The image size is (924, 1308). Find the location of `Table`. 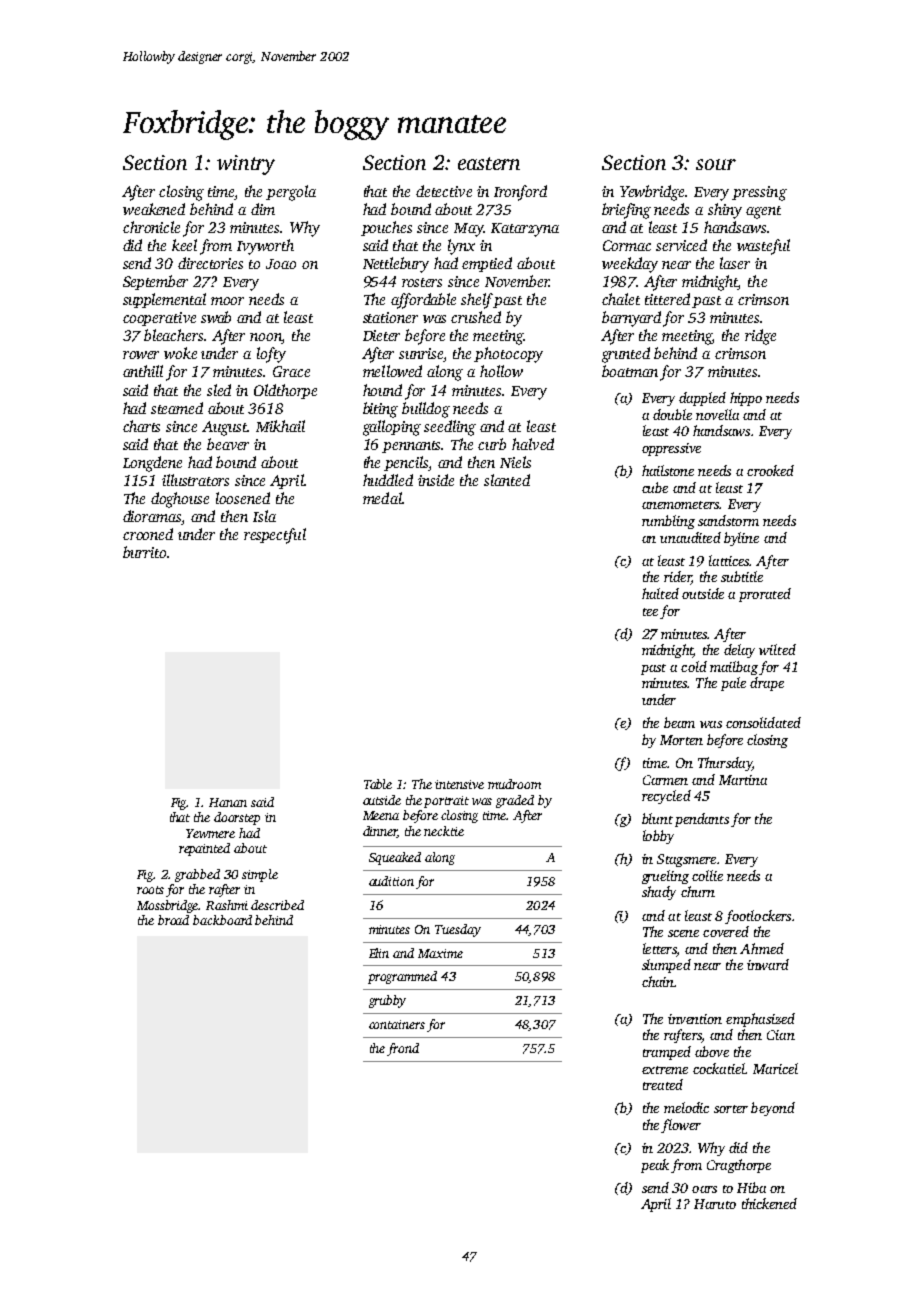

Table is located at coordinates (378, 784).
